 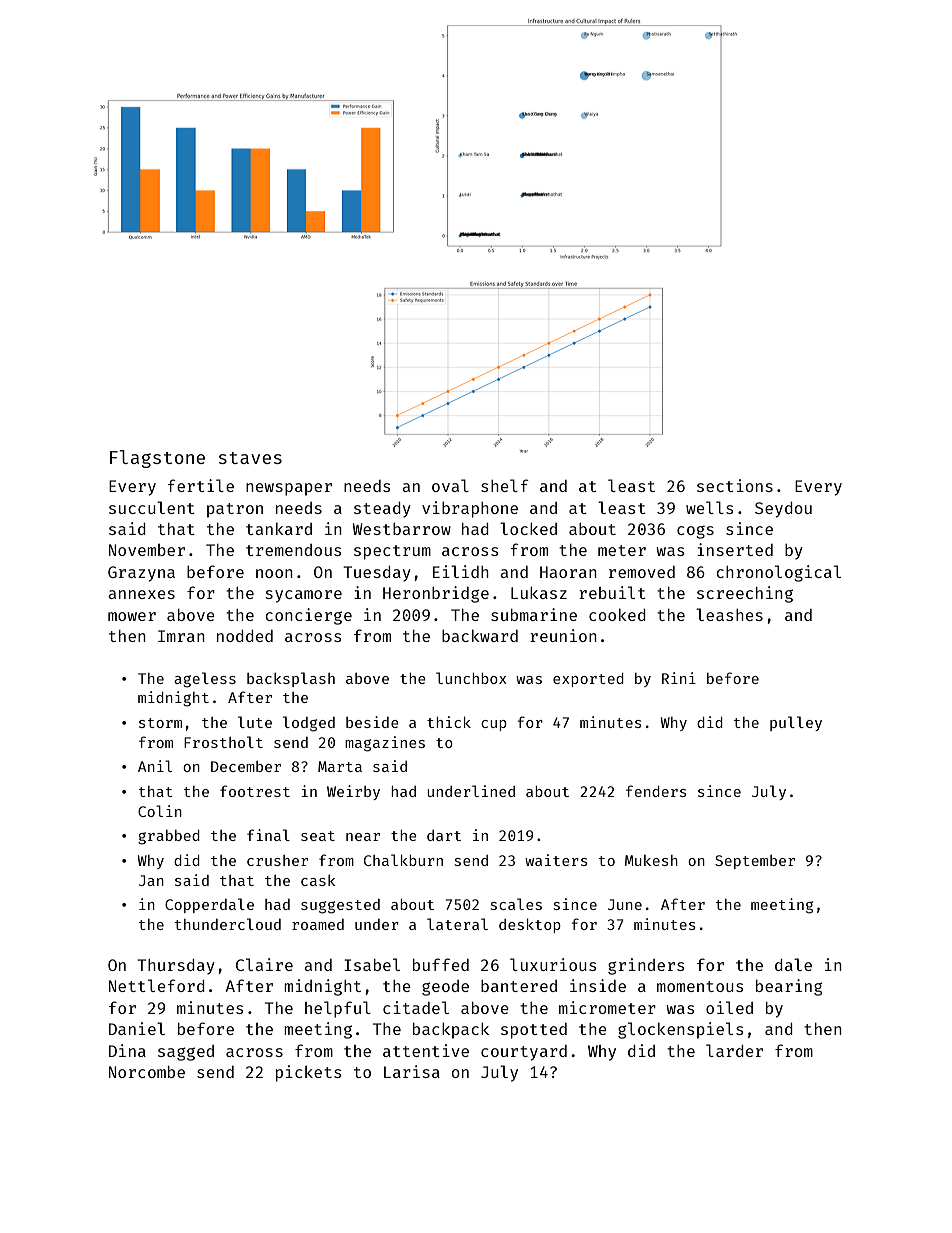 I want to click on Rini, so click(x=679, y=678).
